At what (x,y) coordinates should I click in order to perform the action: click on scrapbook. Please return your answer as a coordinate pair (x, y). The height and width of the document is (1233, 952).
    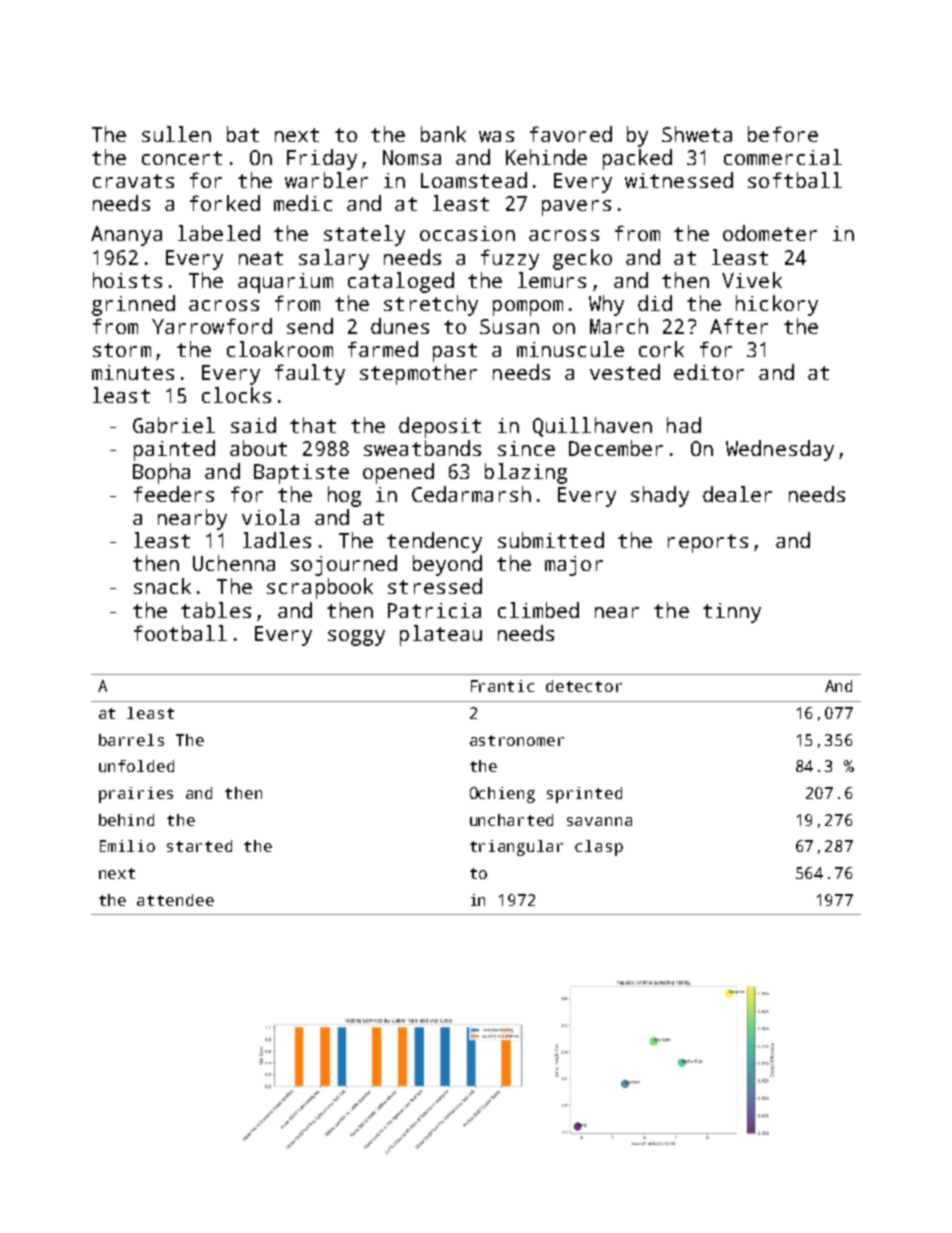
    Looking at the image, I should click on (320, 588).
